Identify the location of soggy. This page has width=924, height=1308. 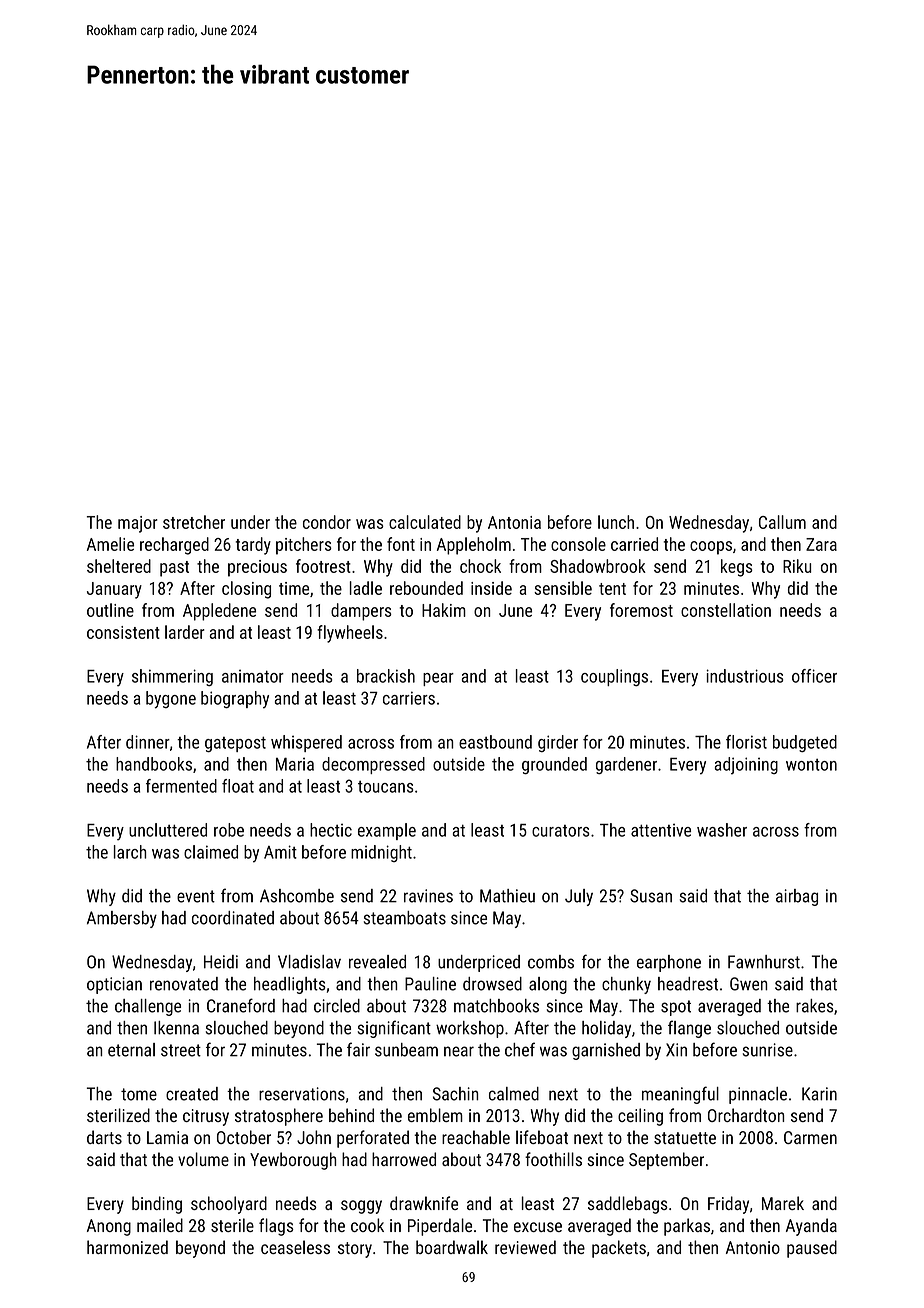
(361, 1207).
